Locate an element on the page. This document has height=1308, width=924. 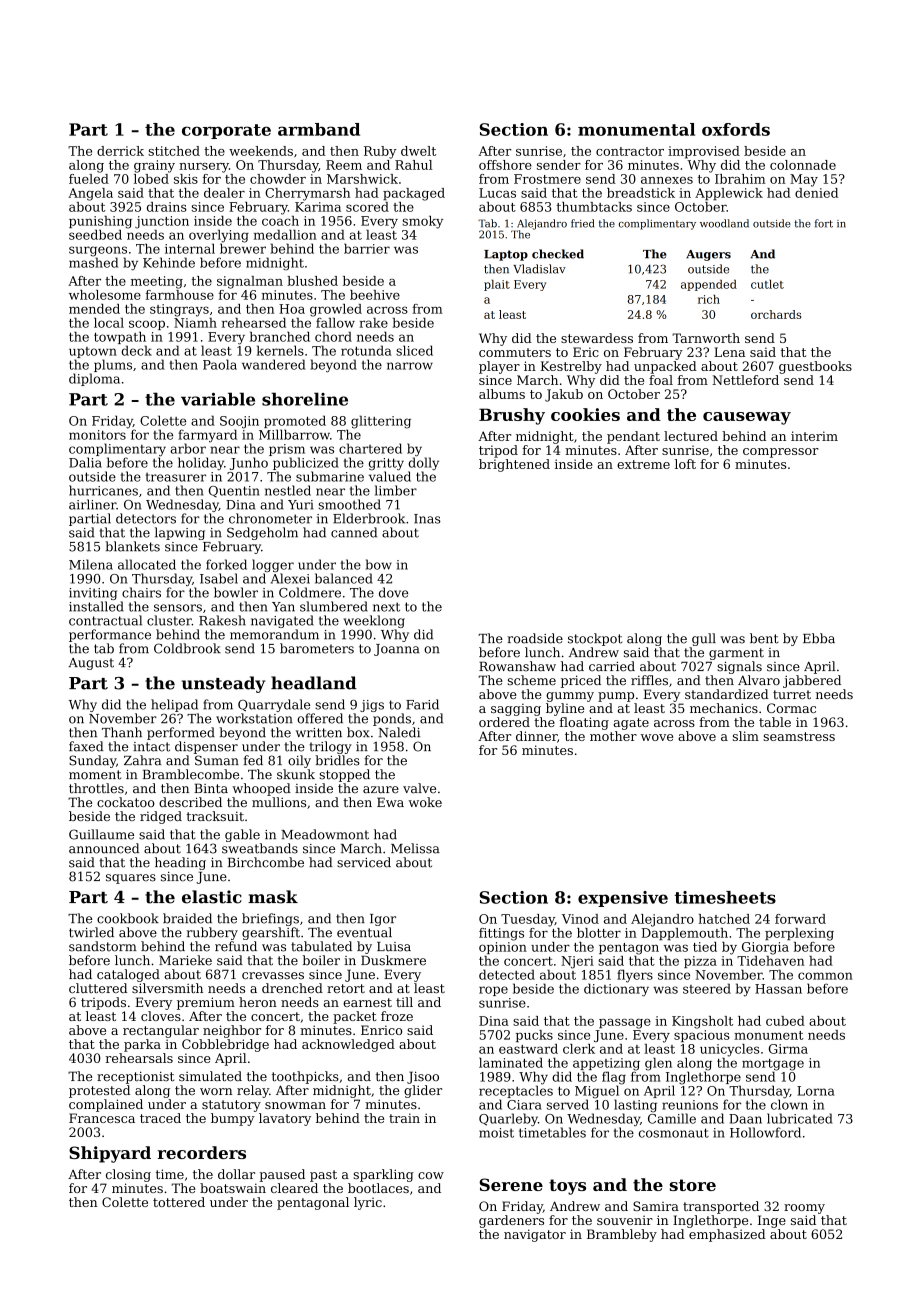
woke is located at coordinates (425, 802).
